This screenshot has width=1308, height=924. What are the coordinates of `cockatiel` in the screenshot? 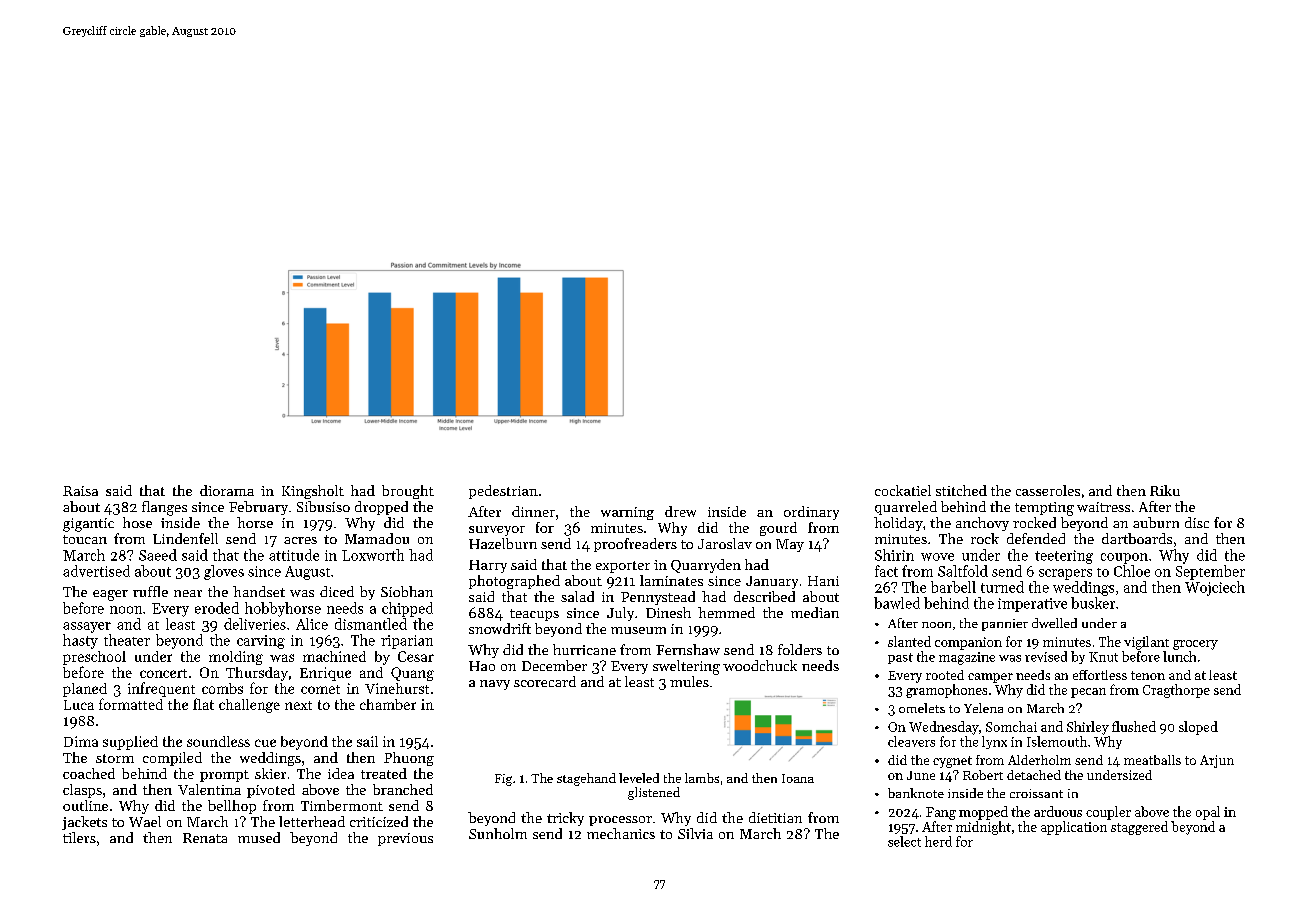 It's located at (903, 490).
